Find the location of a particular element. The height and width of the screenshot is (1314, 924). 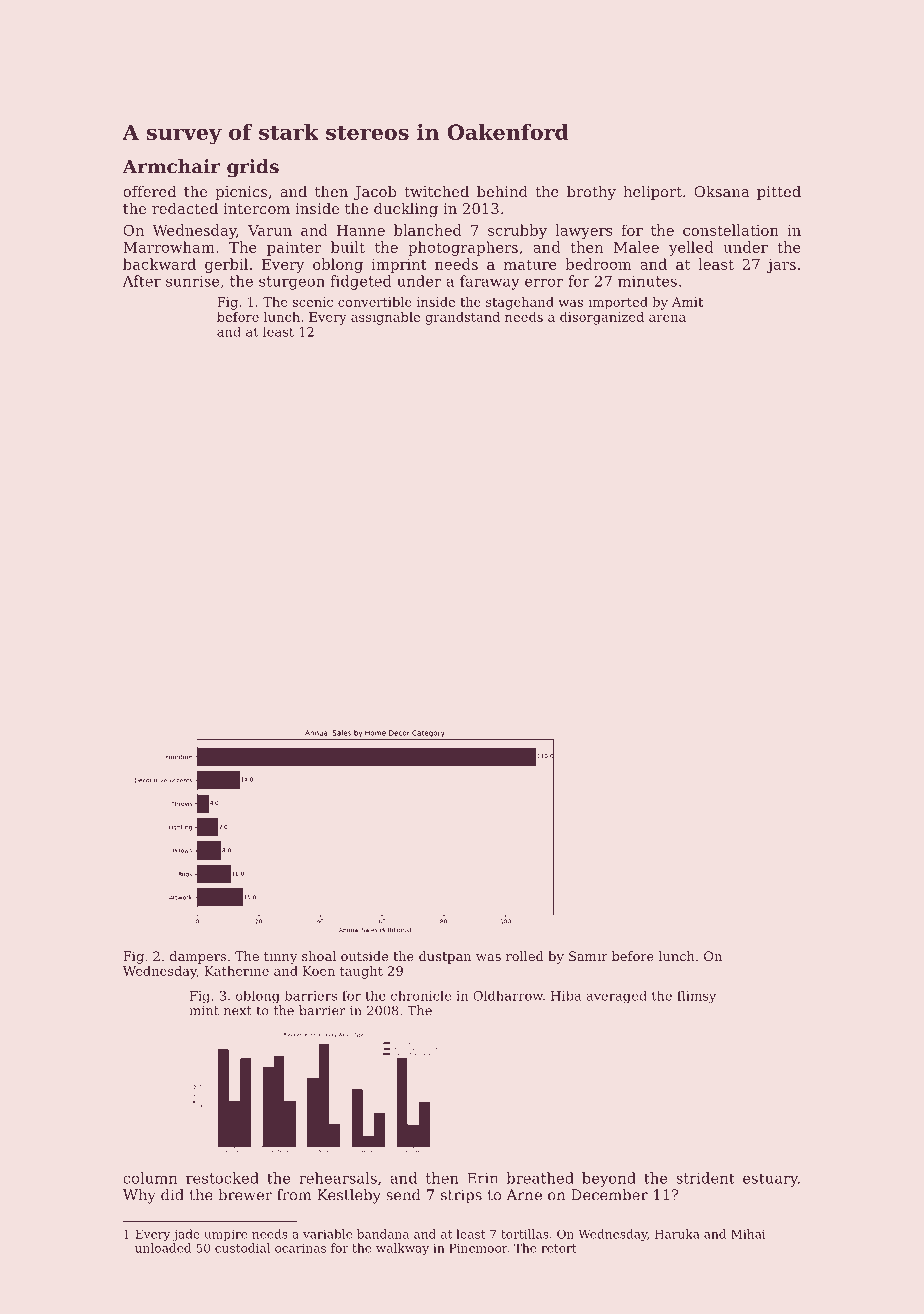

flimsy is located at coordinates (696, 996).
